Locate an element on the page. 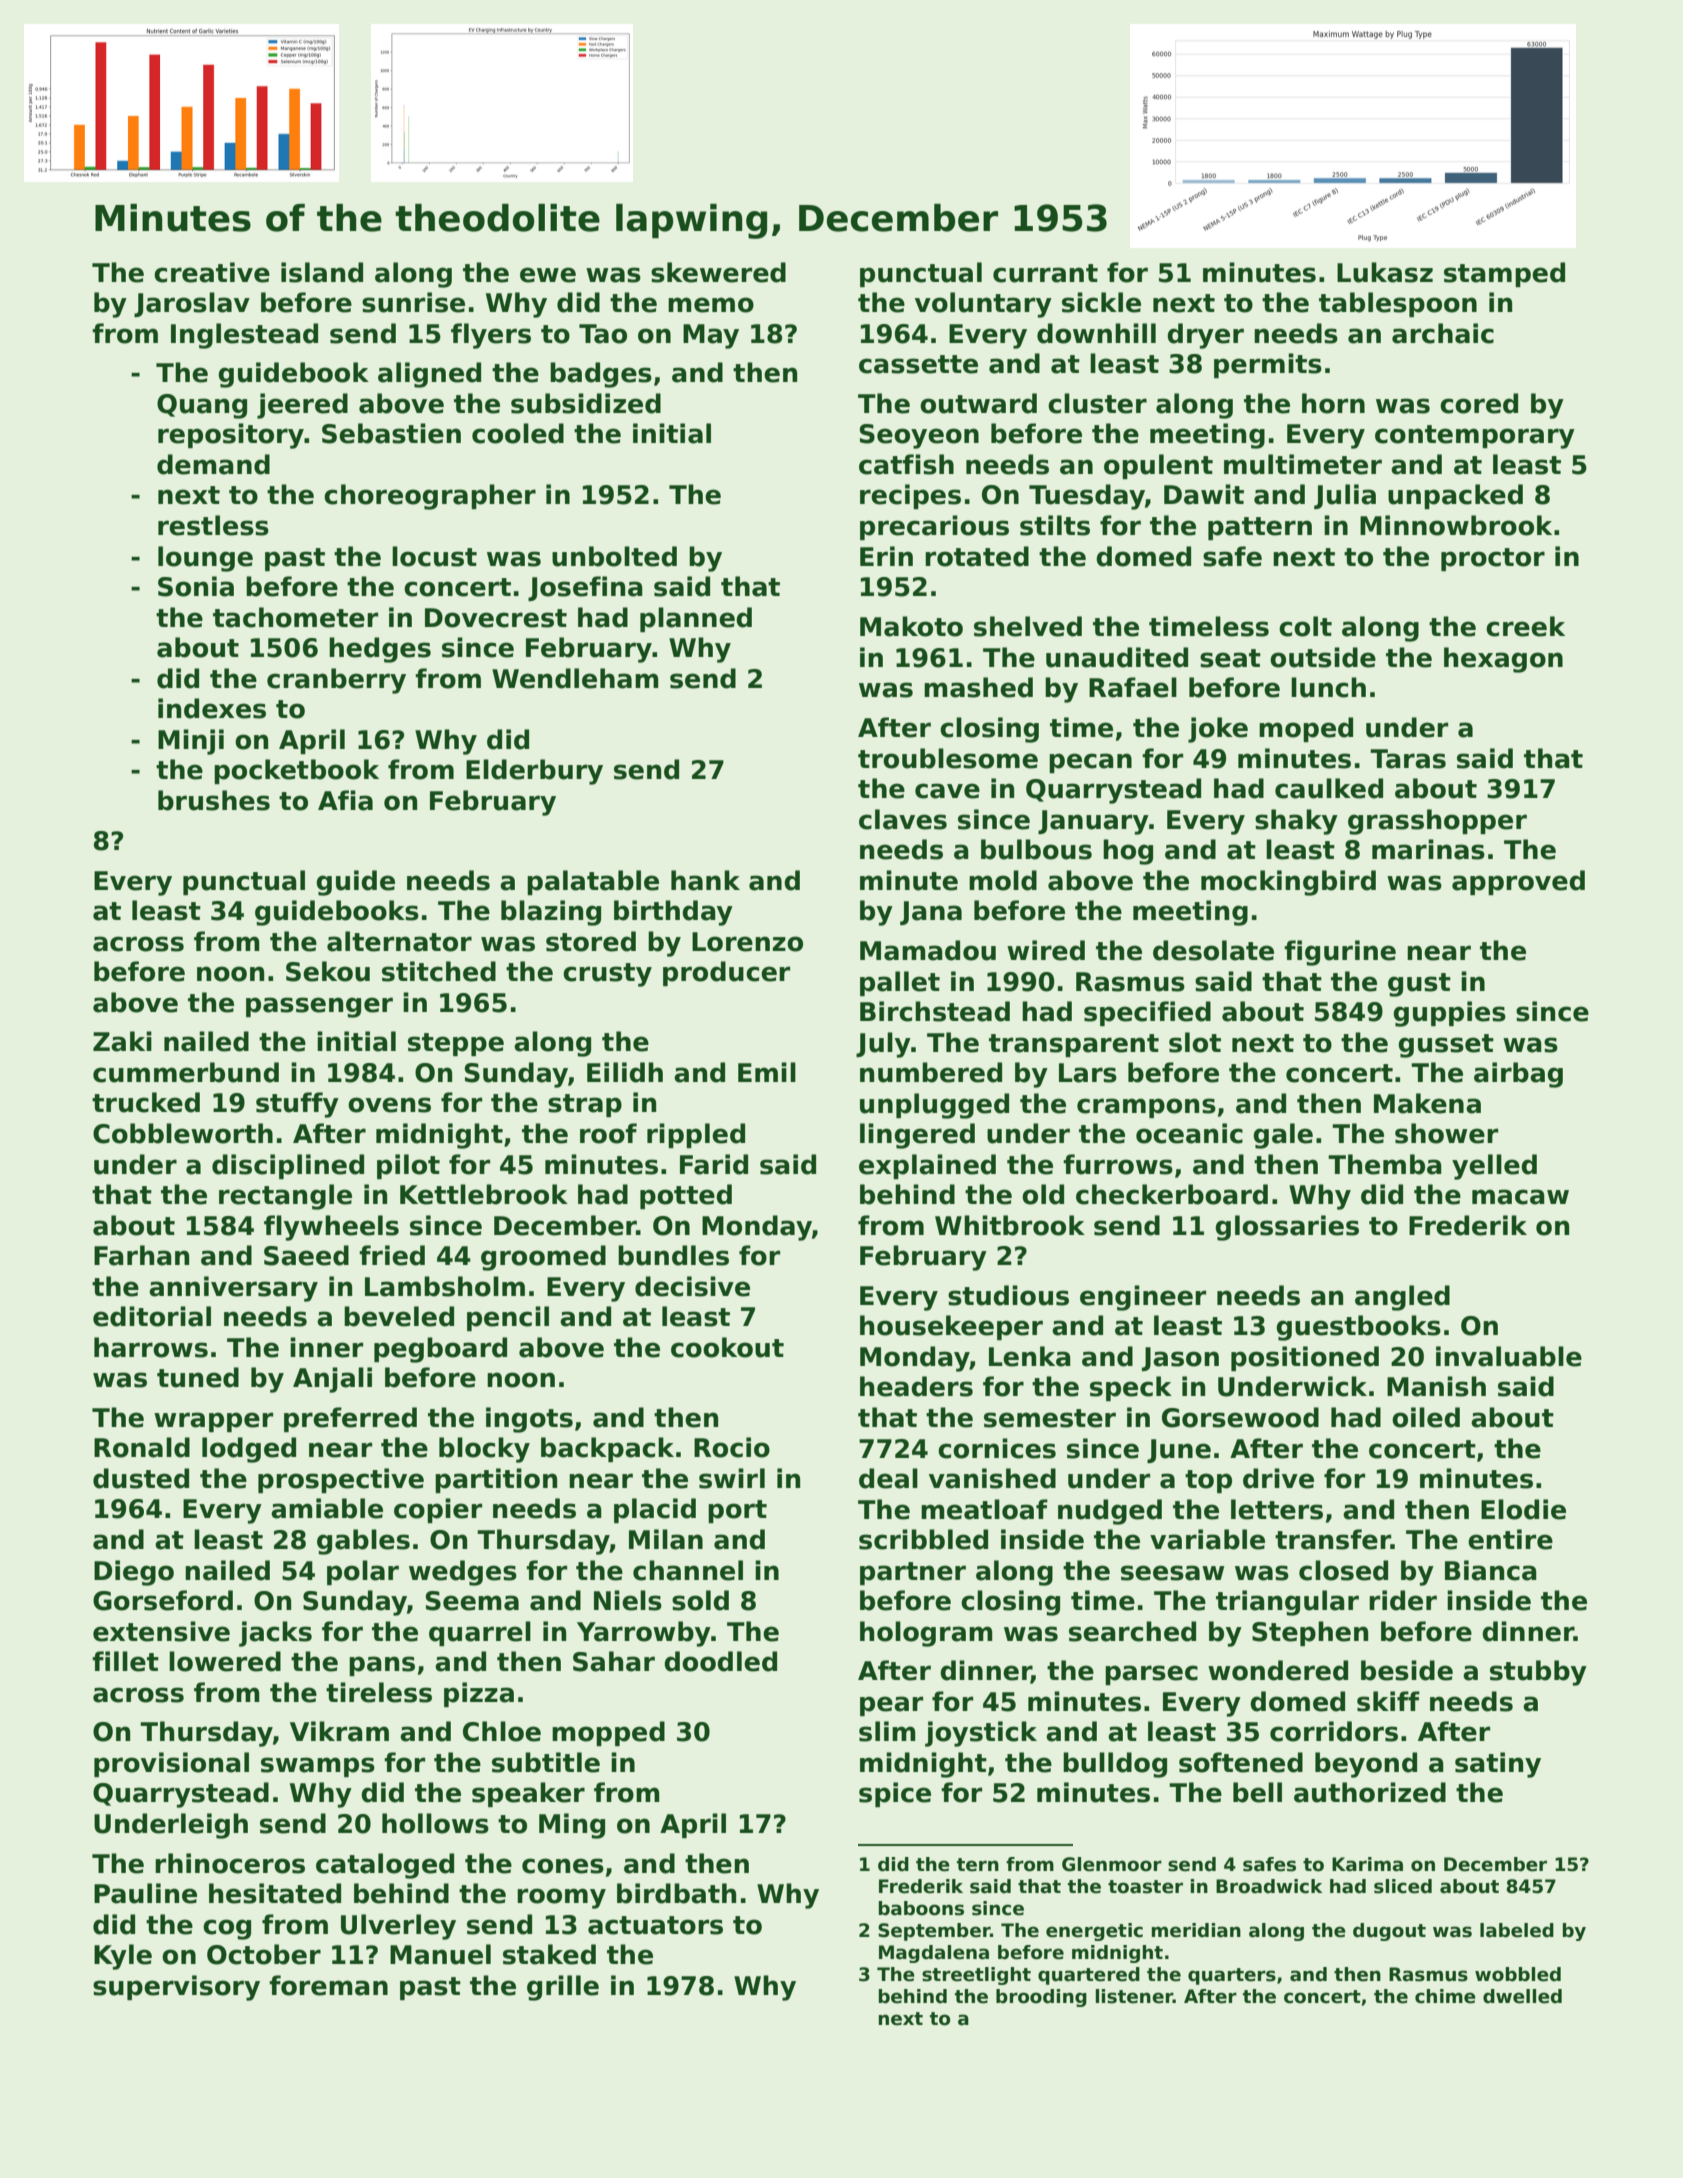  Lukasz is located at coordinates (1385, 272).
